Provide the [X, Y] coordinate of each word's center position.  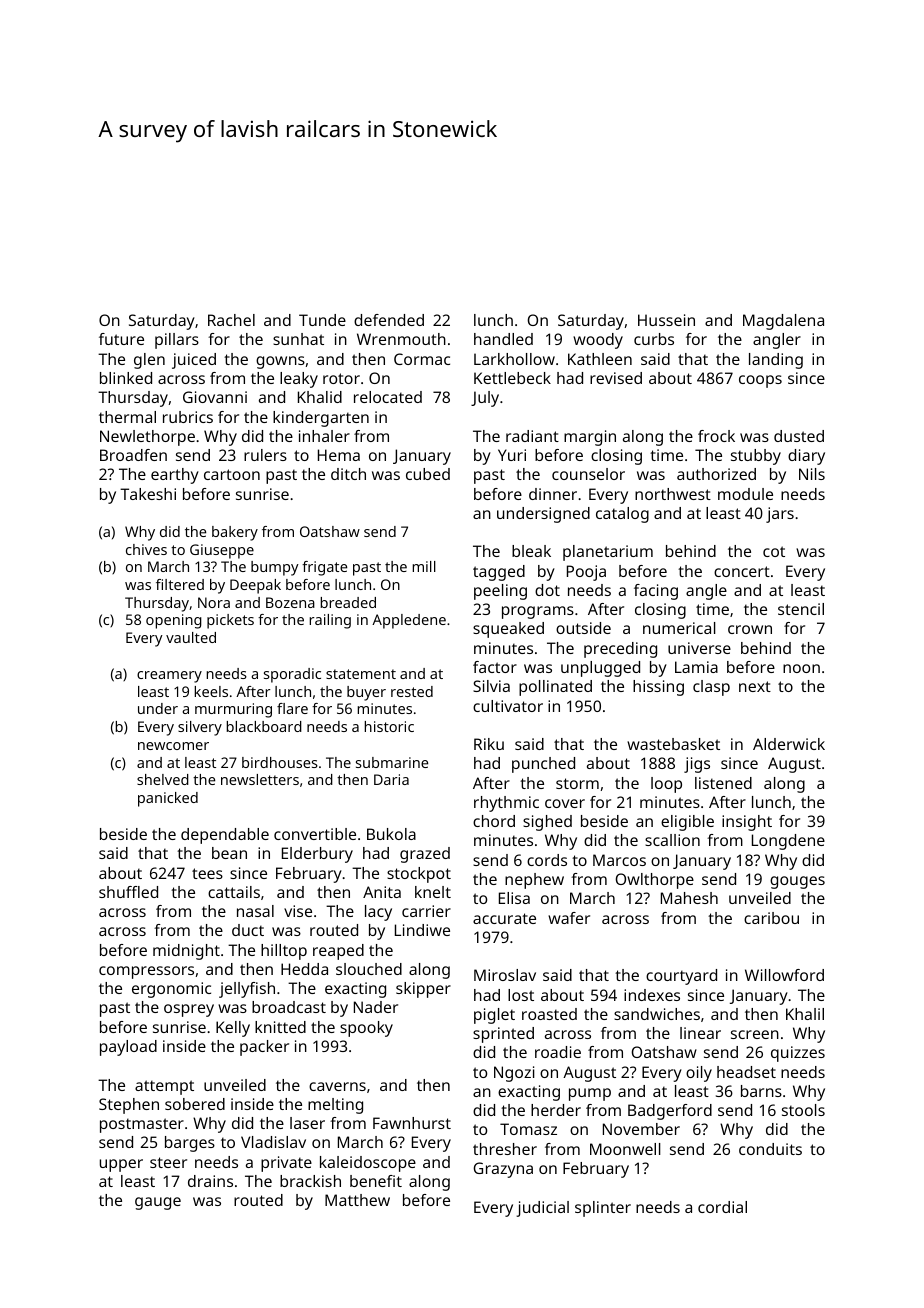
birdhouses [280, 762]
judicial [542, 1209]
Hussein [666, 320]
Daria [391, 779]
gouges [797, 882]
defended [389, 320]
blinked [126, 378]
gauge [158, 1203]
